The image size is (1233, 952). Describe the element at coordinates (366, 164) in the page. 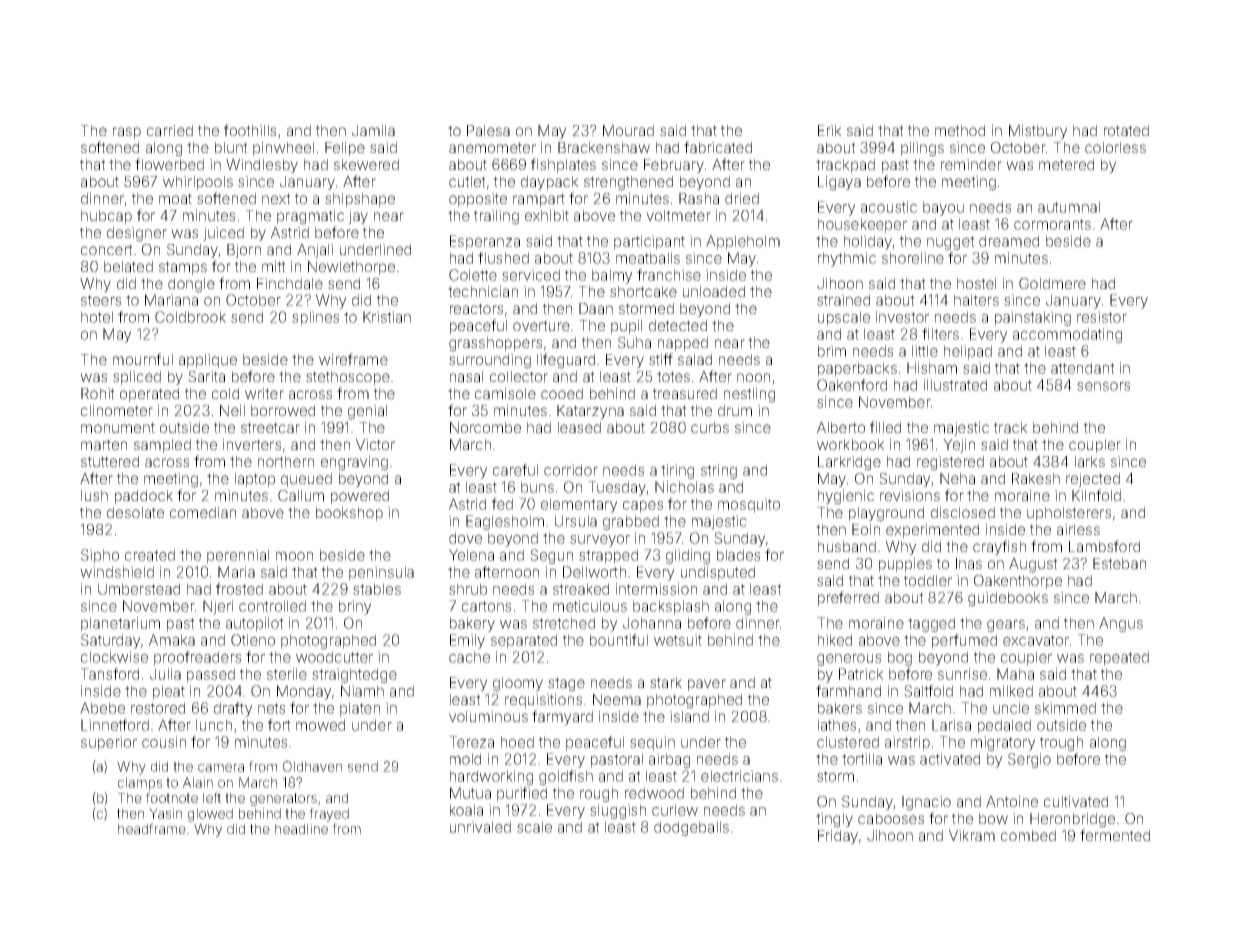

I see `skewered` at that location.
